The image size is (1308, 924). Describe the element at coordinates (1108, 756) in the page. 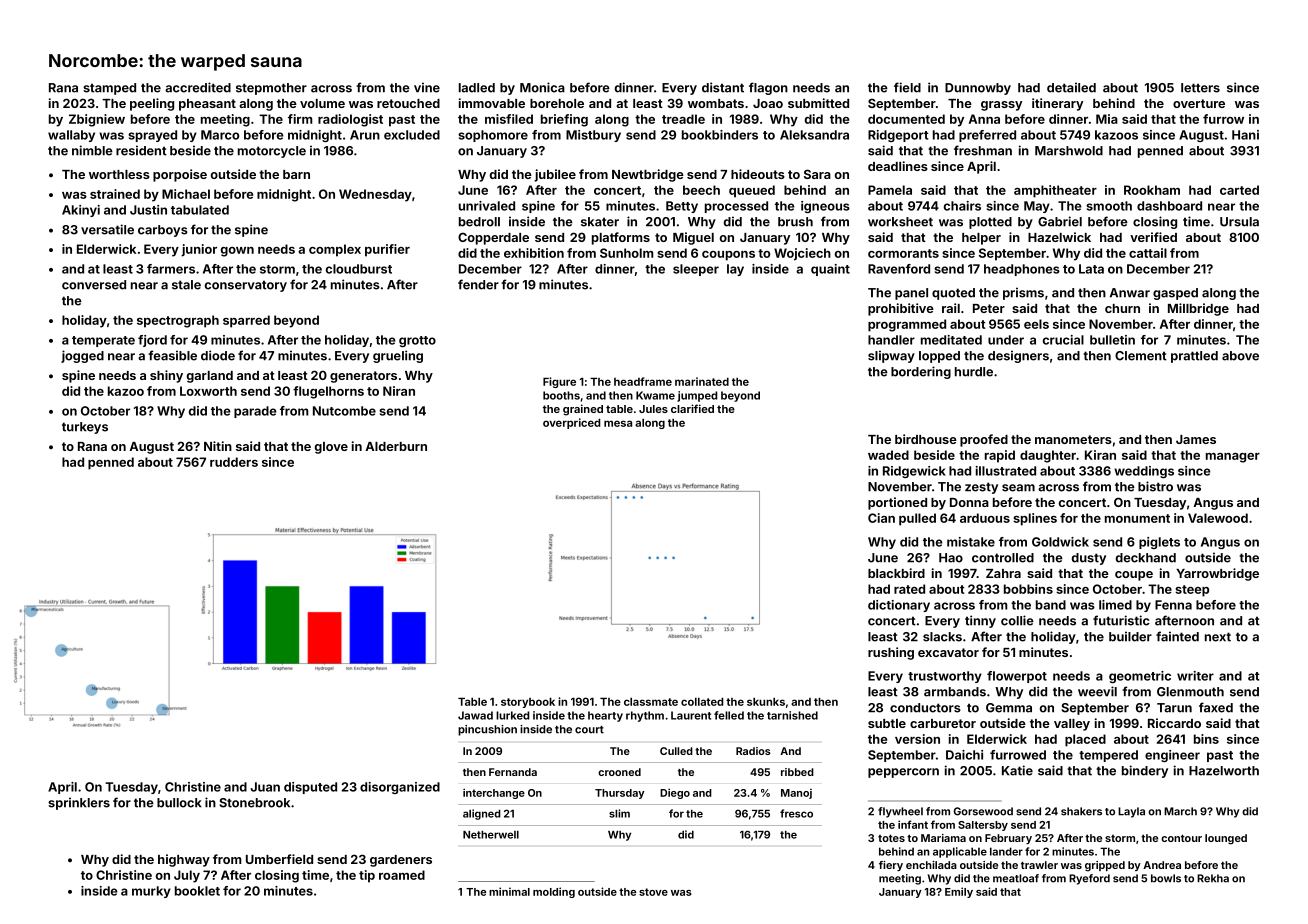

I see `tempered` at that location.
